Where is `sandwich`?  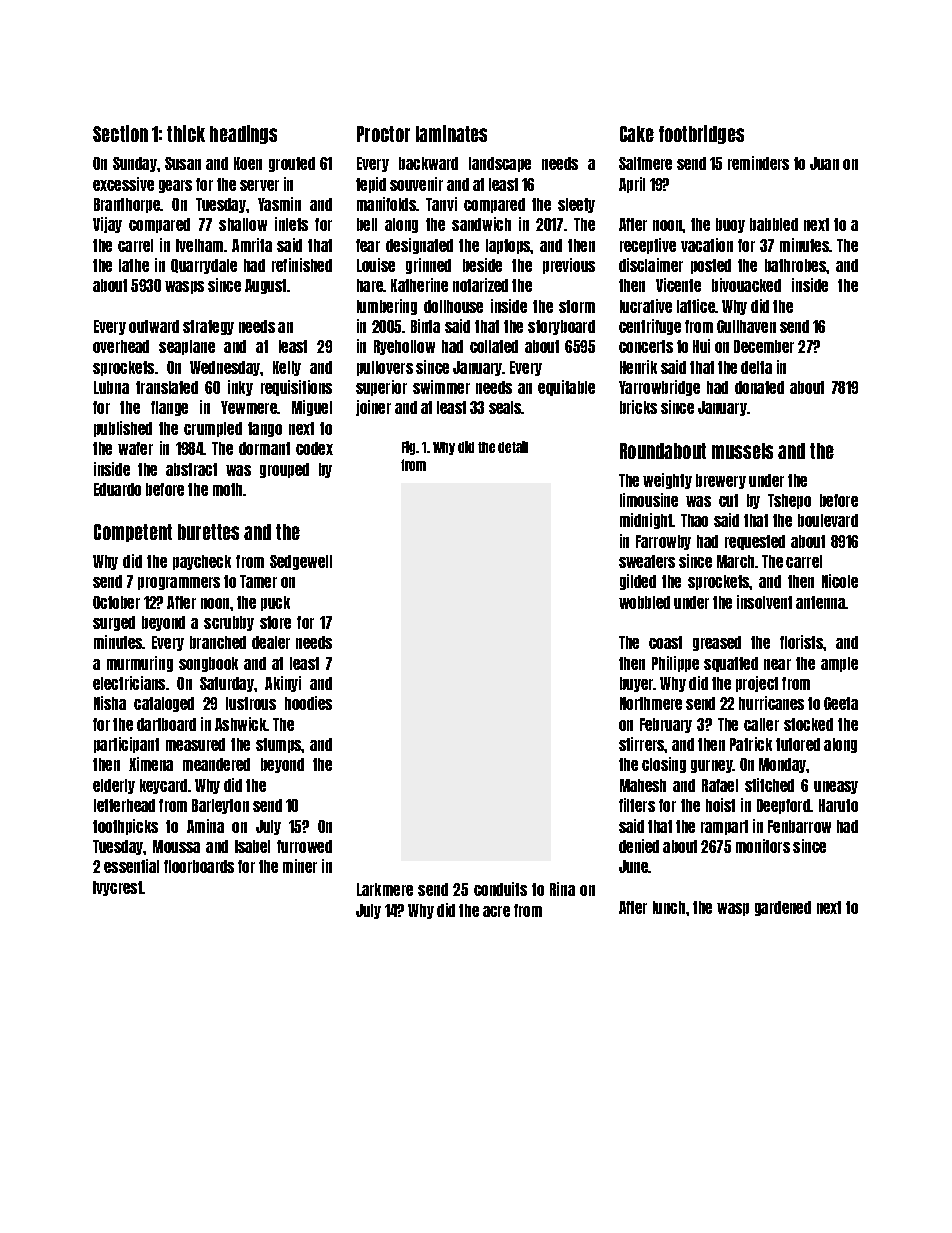
sandwich is located at coordinates (481, 224).
